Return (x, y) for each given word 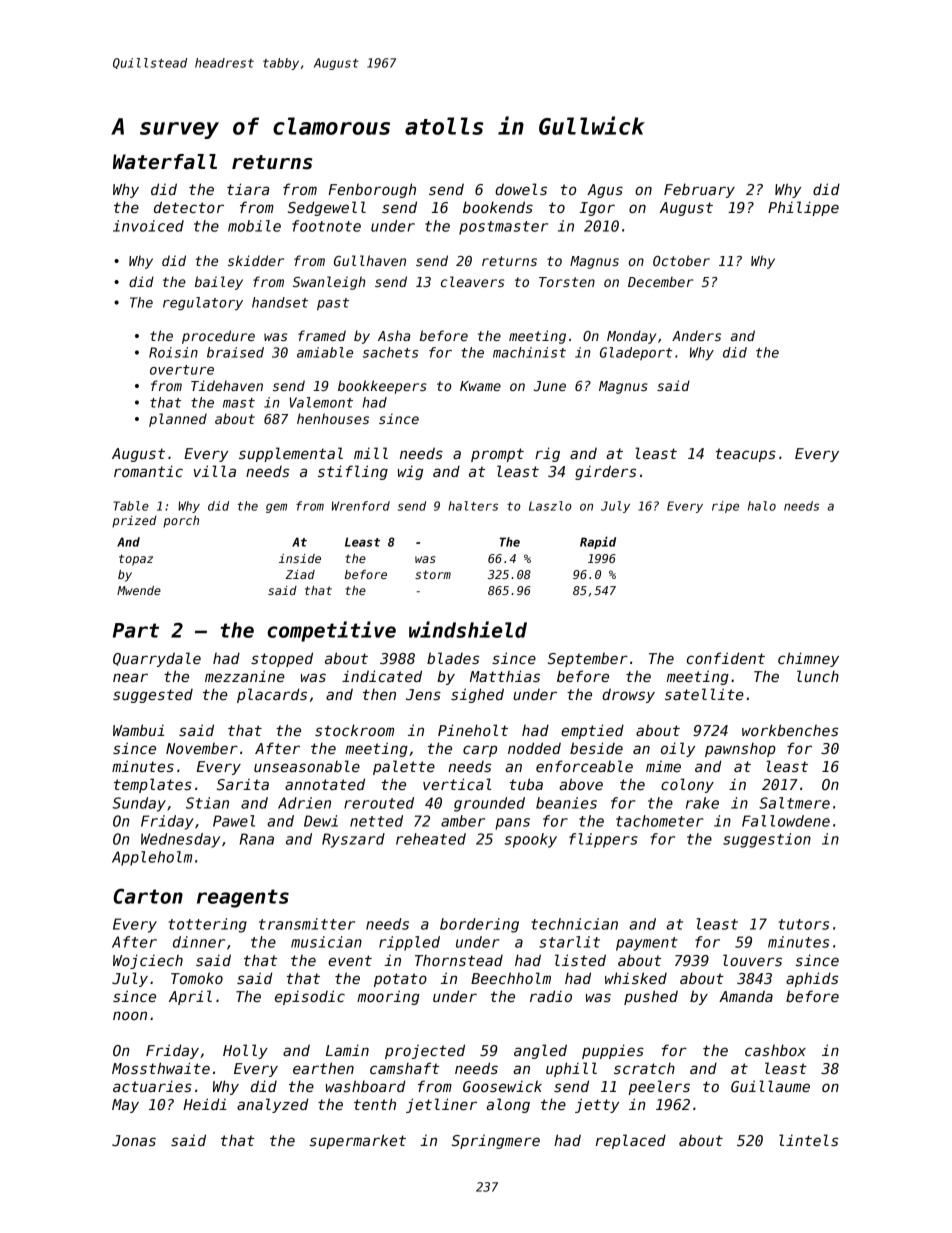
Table (131, 506)
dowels (521, 189)
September (588, 659)
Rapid (598, 542)
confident (726, 658)
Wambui (138, 730)
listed (580, 960)
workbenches (790, 730)
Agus (605, 191)
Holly (245, 1051)
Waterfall (165, 162)
